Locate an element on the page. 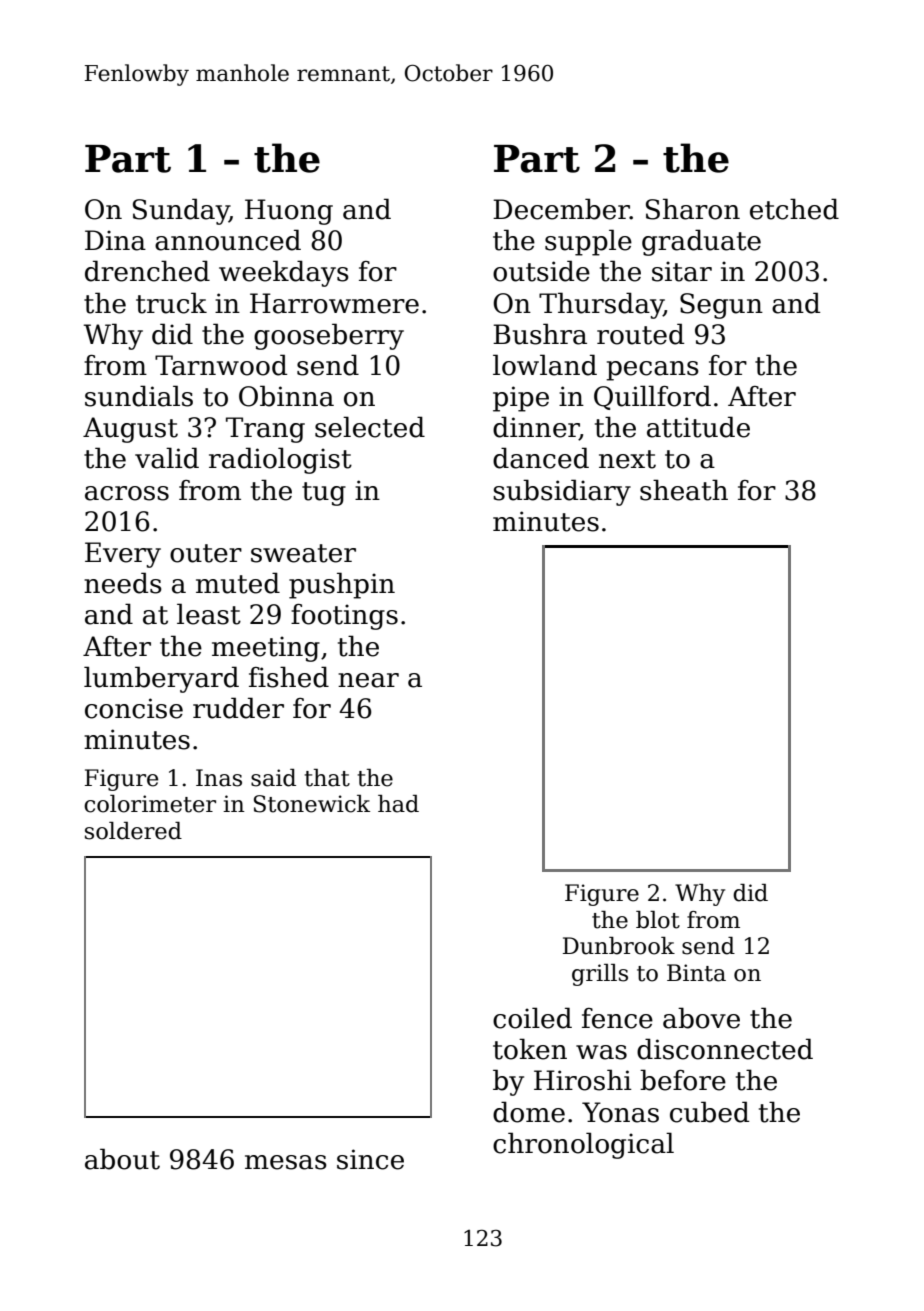 This image has height=1311, width=924. Binta is located at coordinates (696, 973).
